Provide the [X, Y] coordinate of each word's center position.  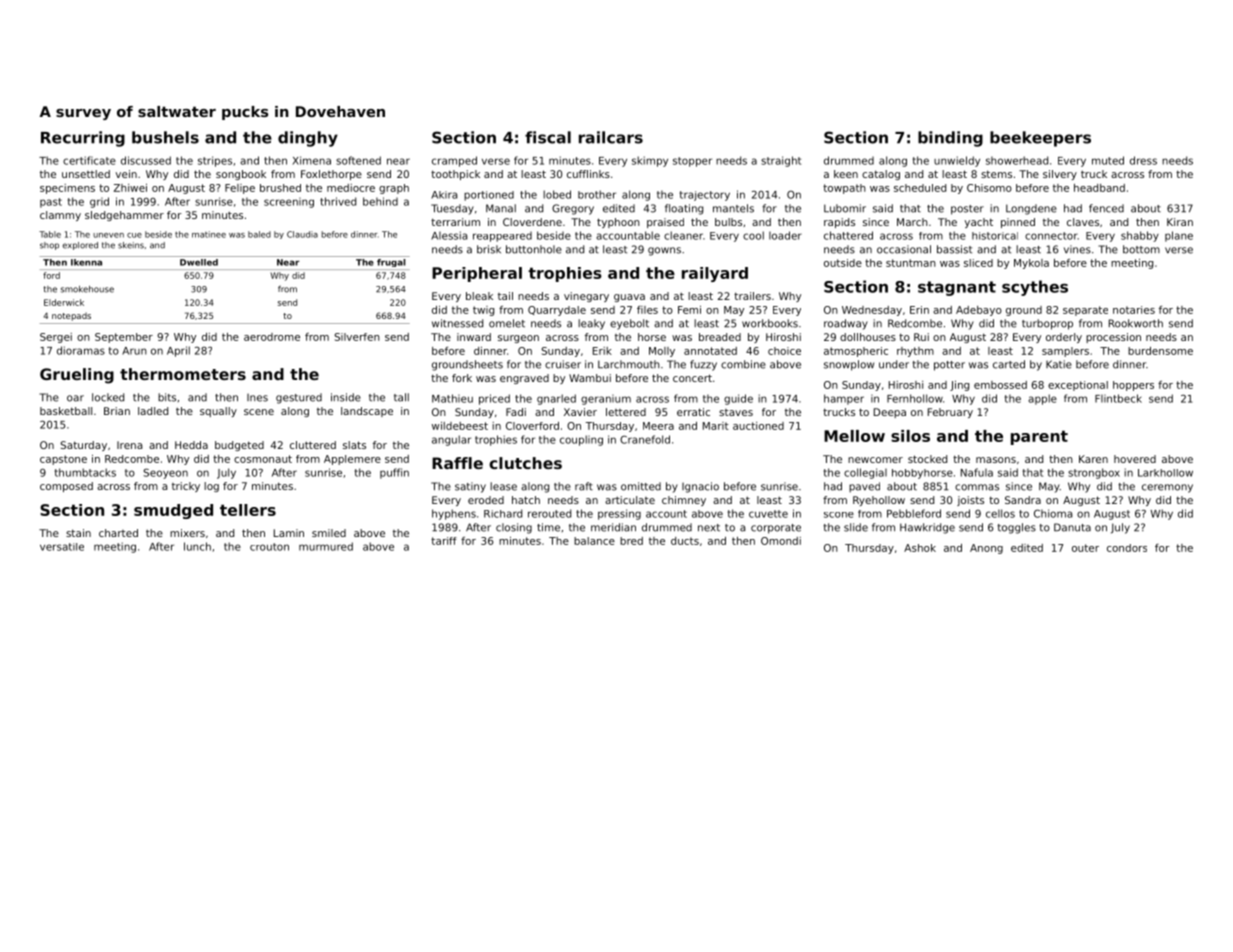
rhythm [915, 352]
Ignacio [700, 487]
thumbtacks [85, 472]
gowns [664, 251]
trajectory [705, 196]
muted [1108, 160]
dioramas [81, 350]
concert [692, 378]
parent [1039, 437]
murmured [326, 546]
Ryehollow [879, 501]
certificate [89, 160]
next [709, 528]
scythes [1035, 288]
